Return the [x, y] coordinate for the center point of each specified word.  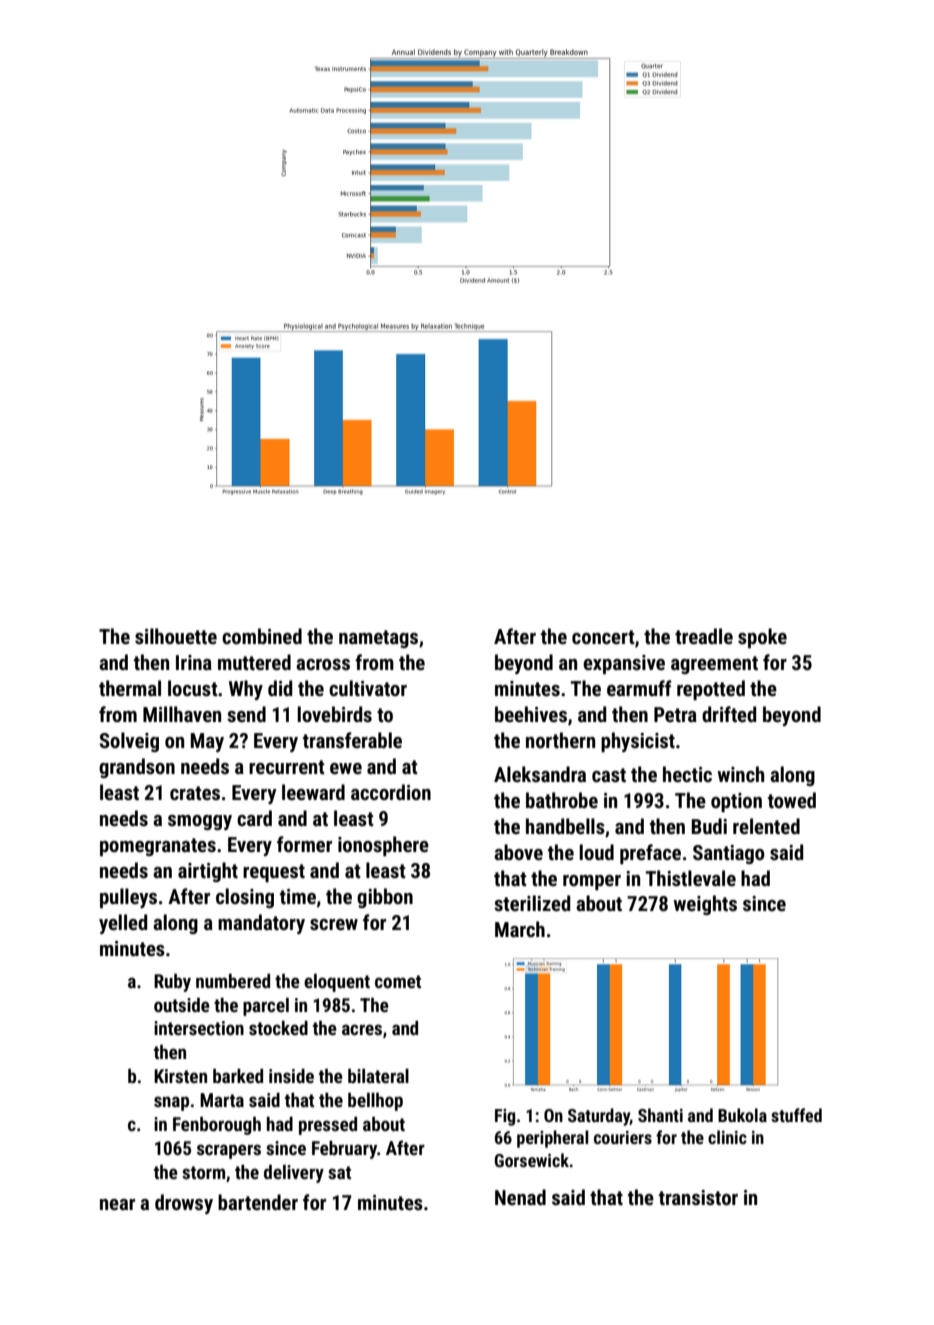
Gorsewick [531, 1160]
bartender [258, 1202]
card [254, 818]
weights [705, 905]
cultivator [368, 688]
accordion [391, 792]
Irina [194, 662]
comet [398, 981]
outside [182, 1005]
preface [650, 854]
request [274, 873]
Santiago [729, 854]
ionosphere [383, 846]
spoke [762, 638]
